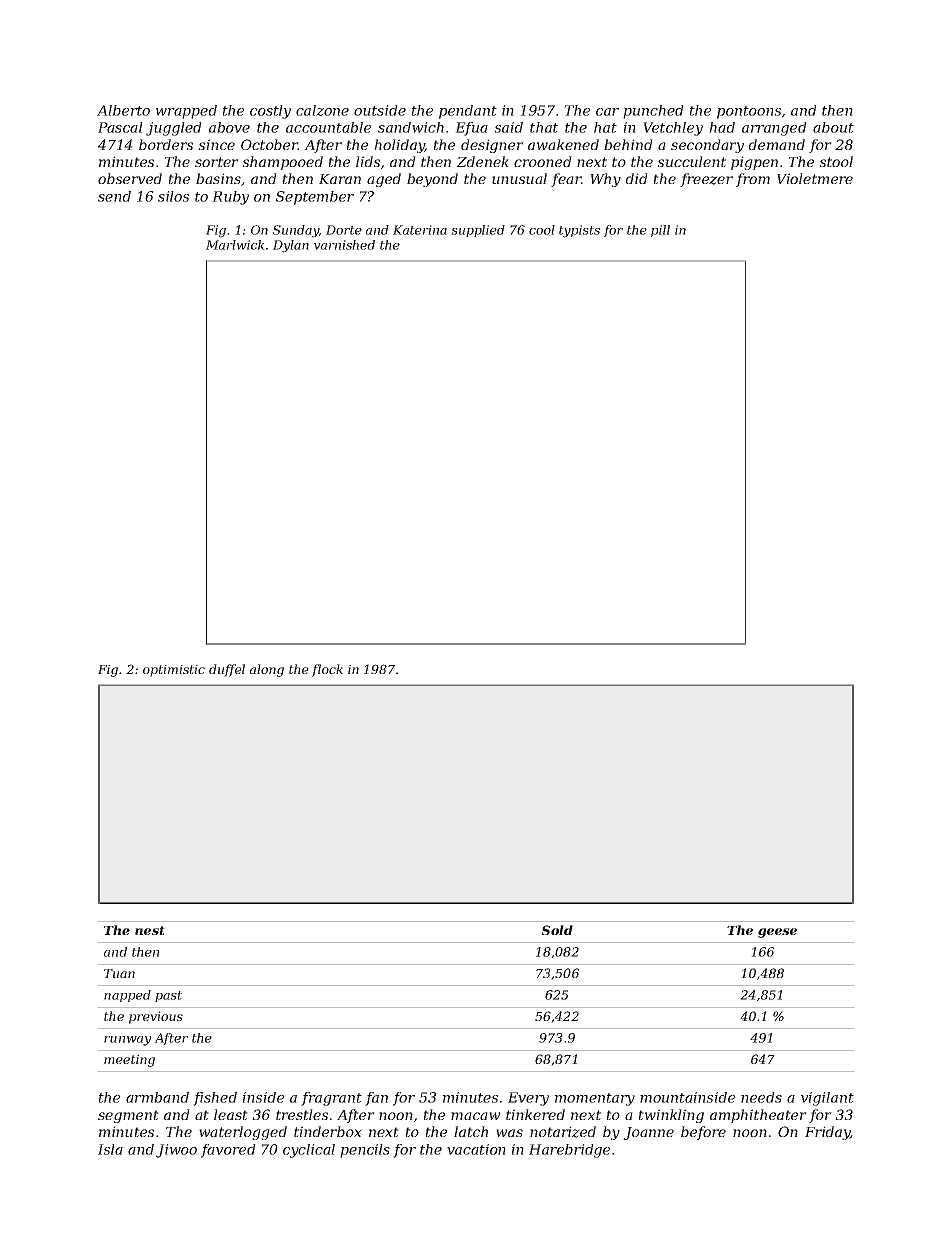  What do you see at coordinates (227, 670) in the screenshot?
I see `duffel` at bounding box center [227, 670].
